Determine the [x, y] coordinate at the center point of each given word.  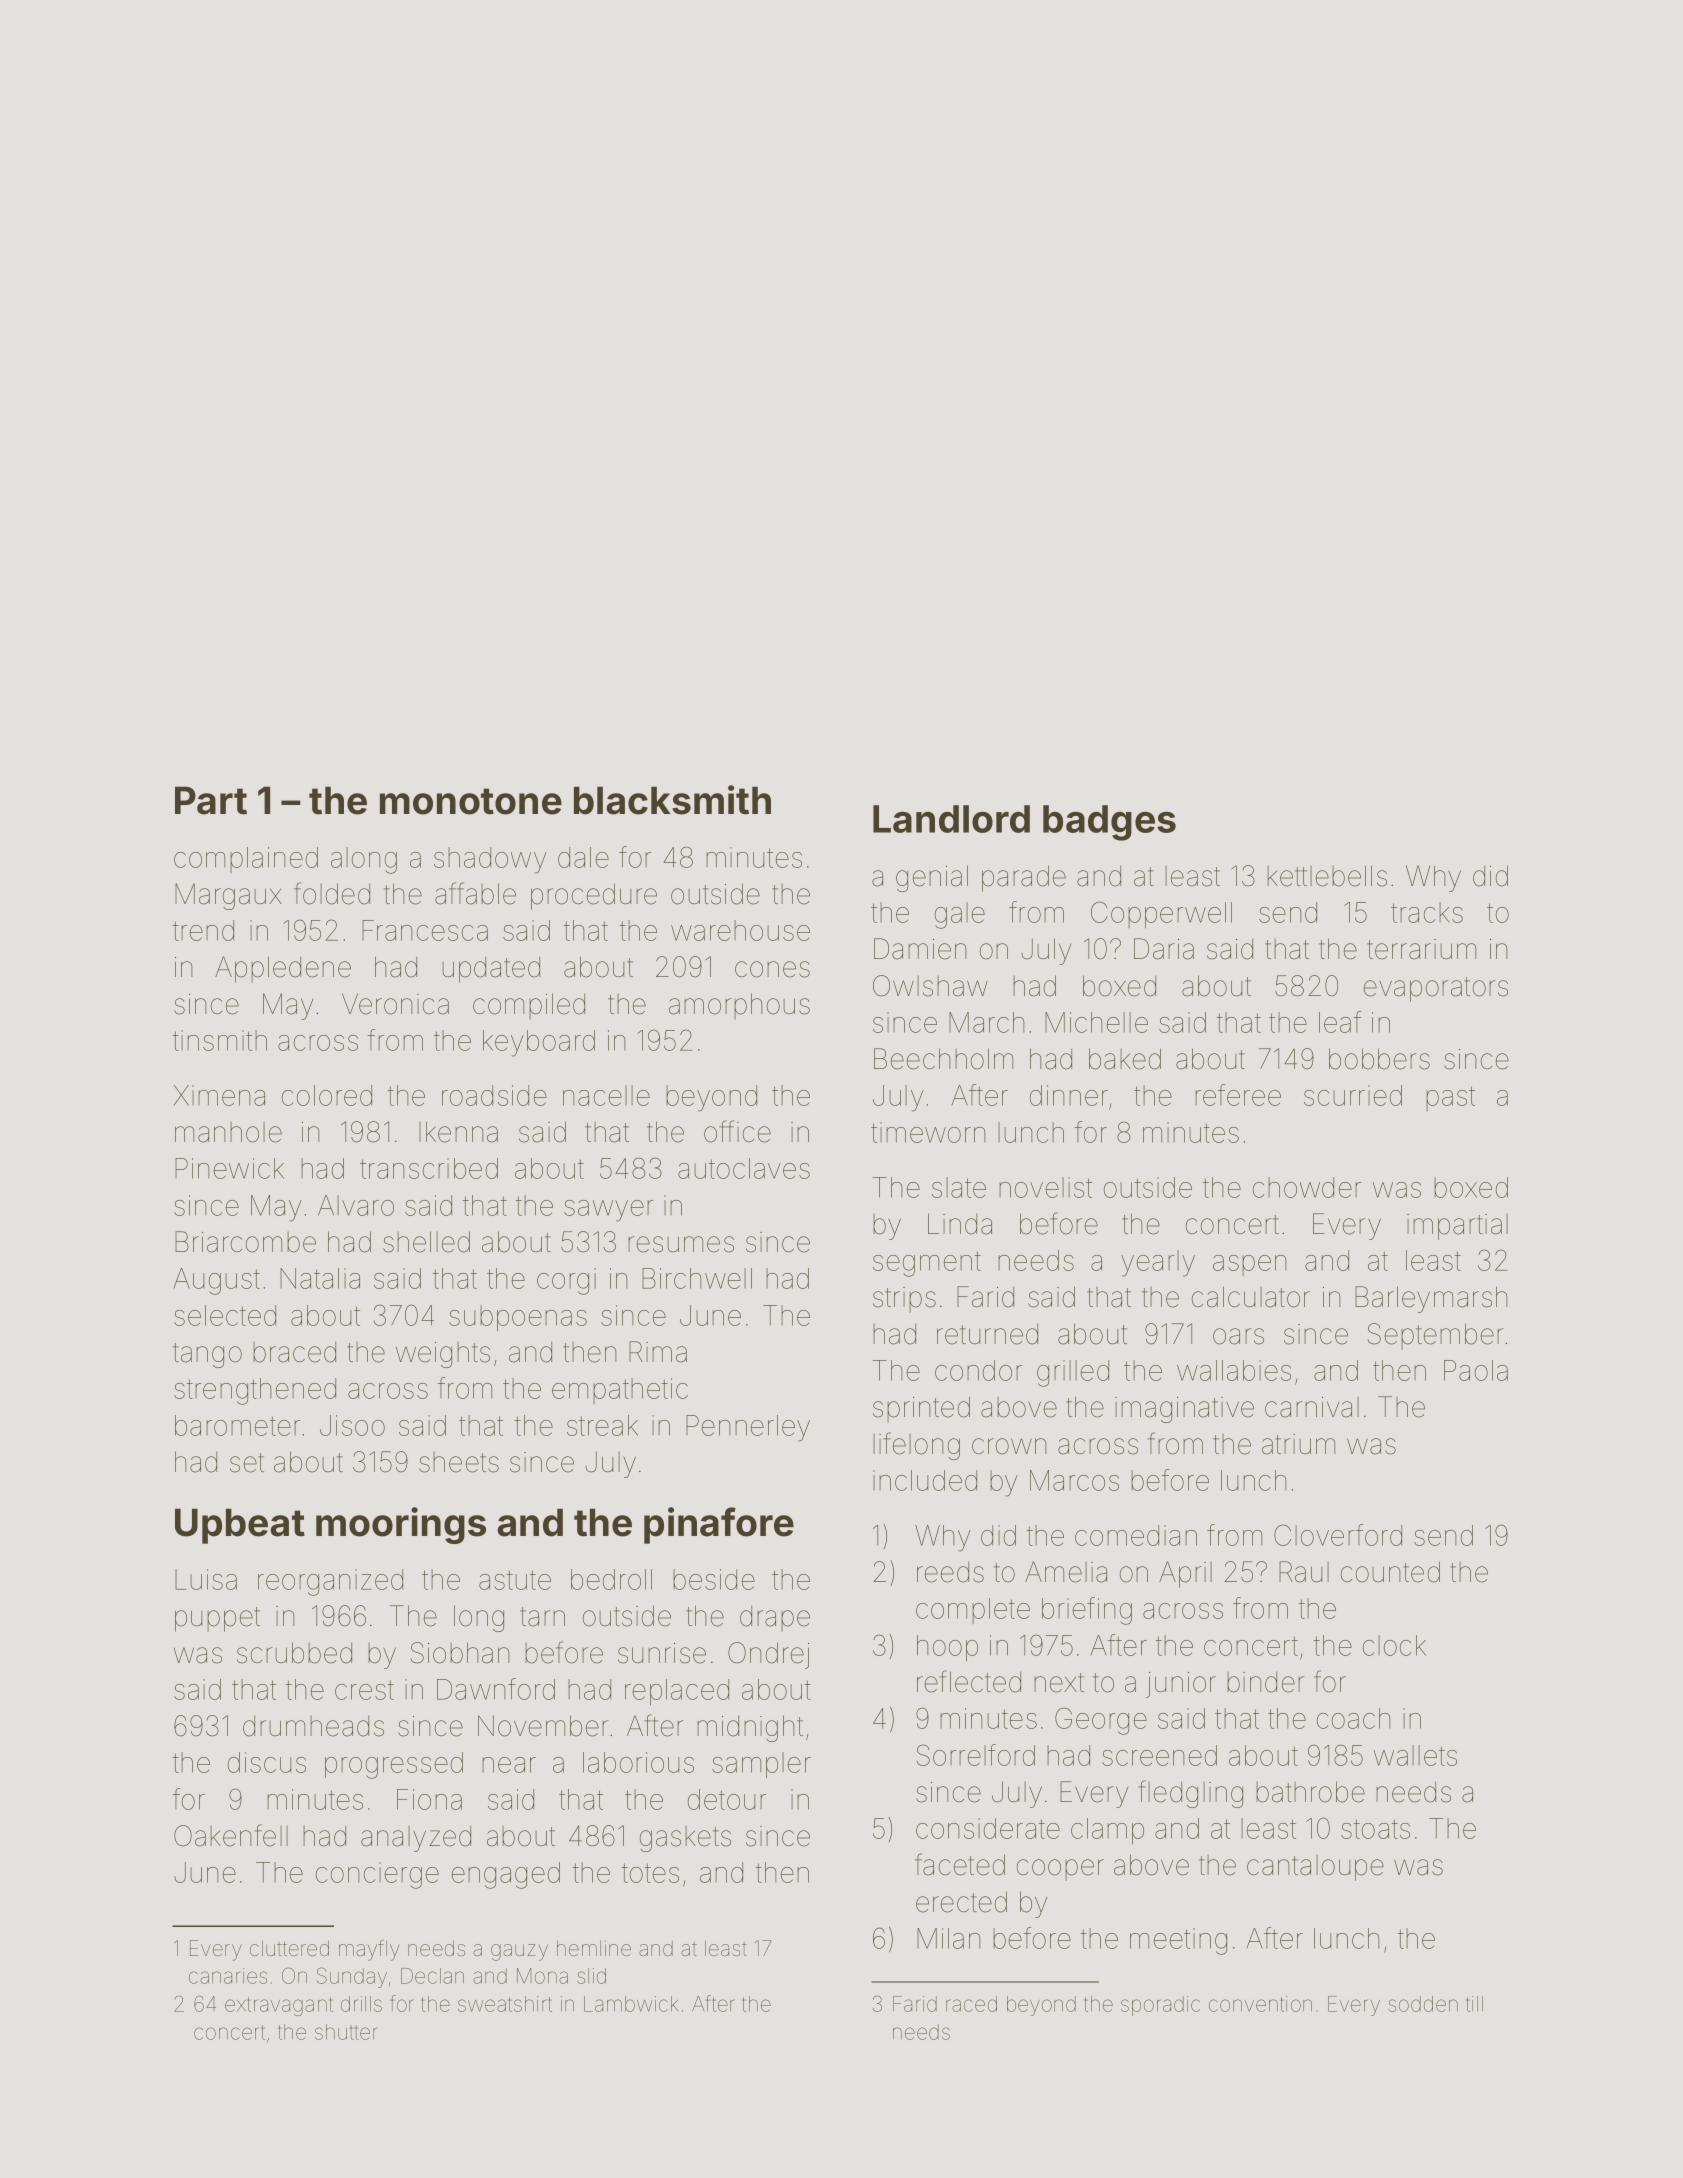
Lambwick [631, 2004]
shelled [426, 1242]
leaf [1340, 1022]
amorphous [739, 1006]
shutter [346, 2032]
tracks [1427, 912]
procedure [594, 896]
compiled [529, 1006]
